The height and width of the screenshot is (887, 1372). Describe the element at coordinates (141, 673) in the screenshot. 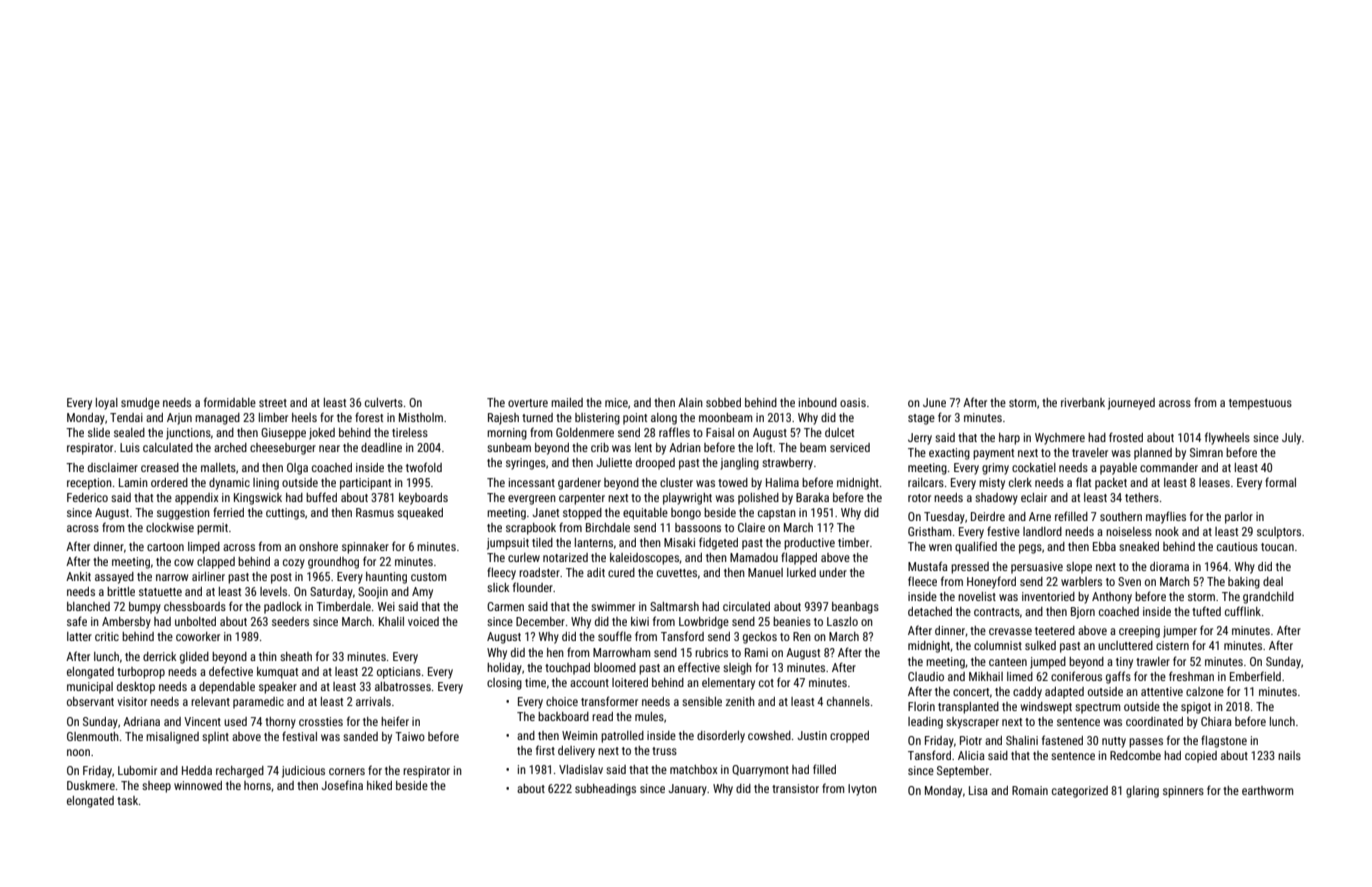

I see `turboprop` at that location.
